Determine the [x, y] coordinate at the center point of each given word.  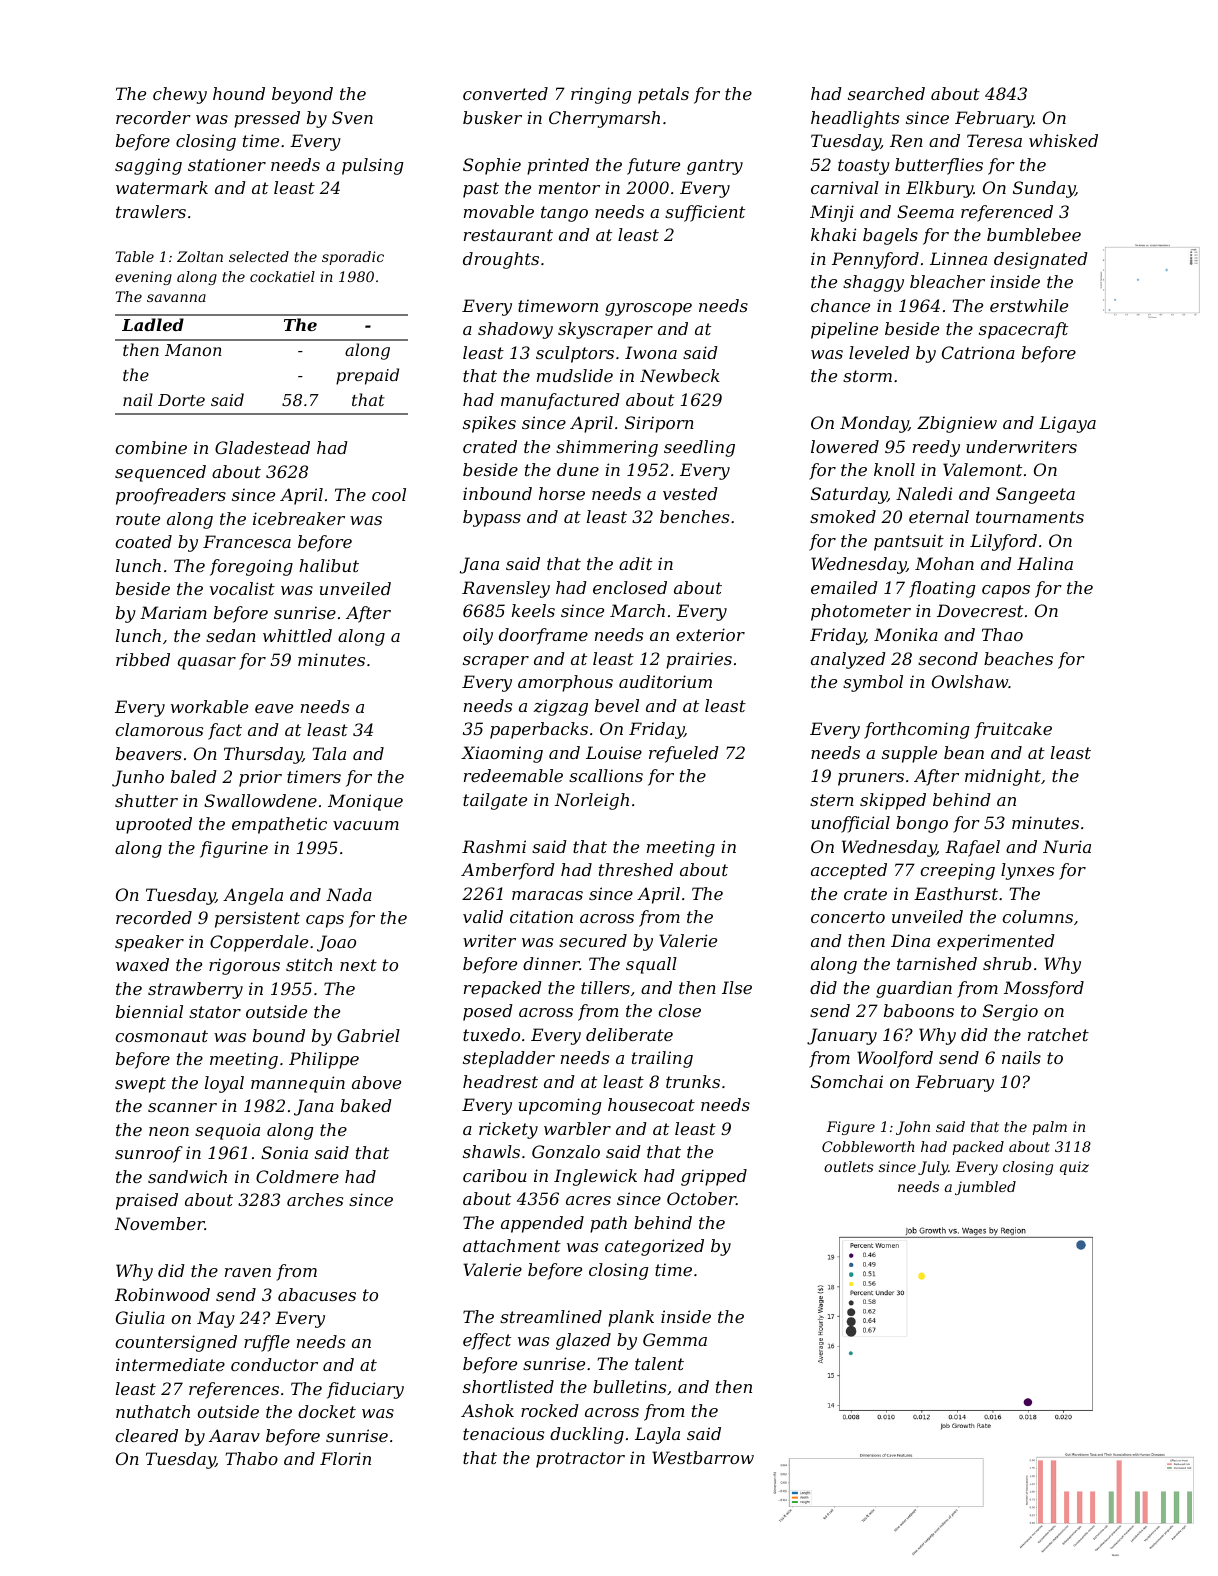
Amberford [508, 871]
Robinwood [162, 1294]
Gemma [675, 1339]
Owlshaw [970, 681]
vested [690, 493]
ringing [601, 95]
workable [209, 706]
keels [533, 610]
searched [886, 93]
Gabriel [368, 1035]
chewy [180, 95]
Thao [1002, 634]
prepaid [367, 376]
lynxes [1027, 871]
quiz [1074, 1168]
